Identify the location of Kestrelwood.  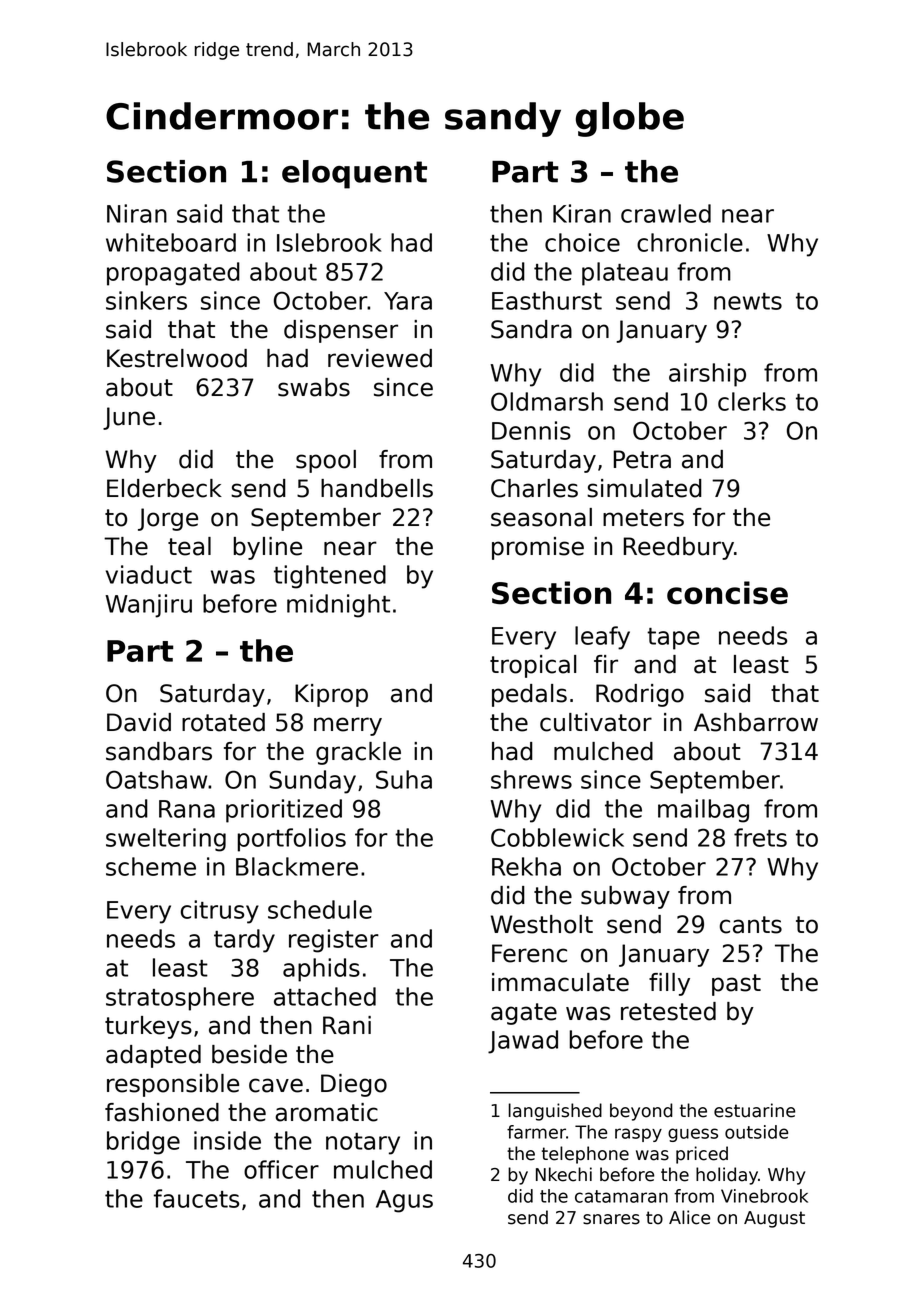
(177, 358).
